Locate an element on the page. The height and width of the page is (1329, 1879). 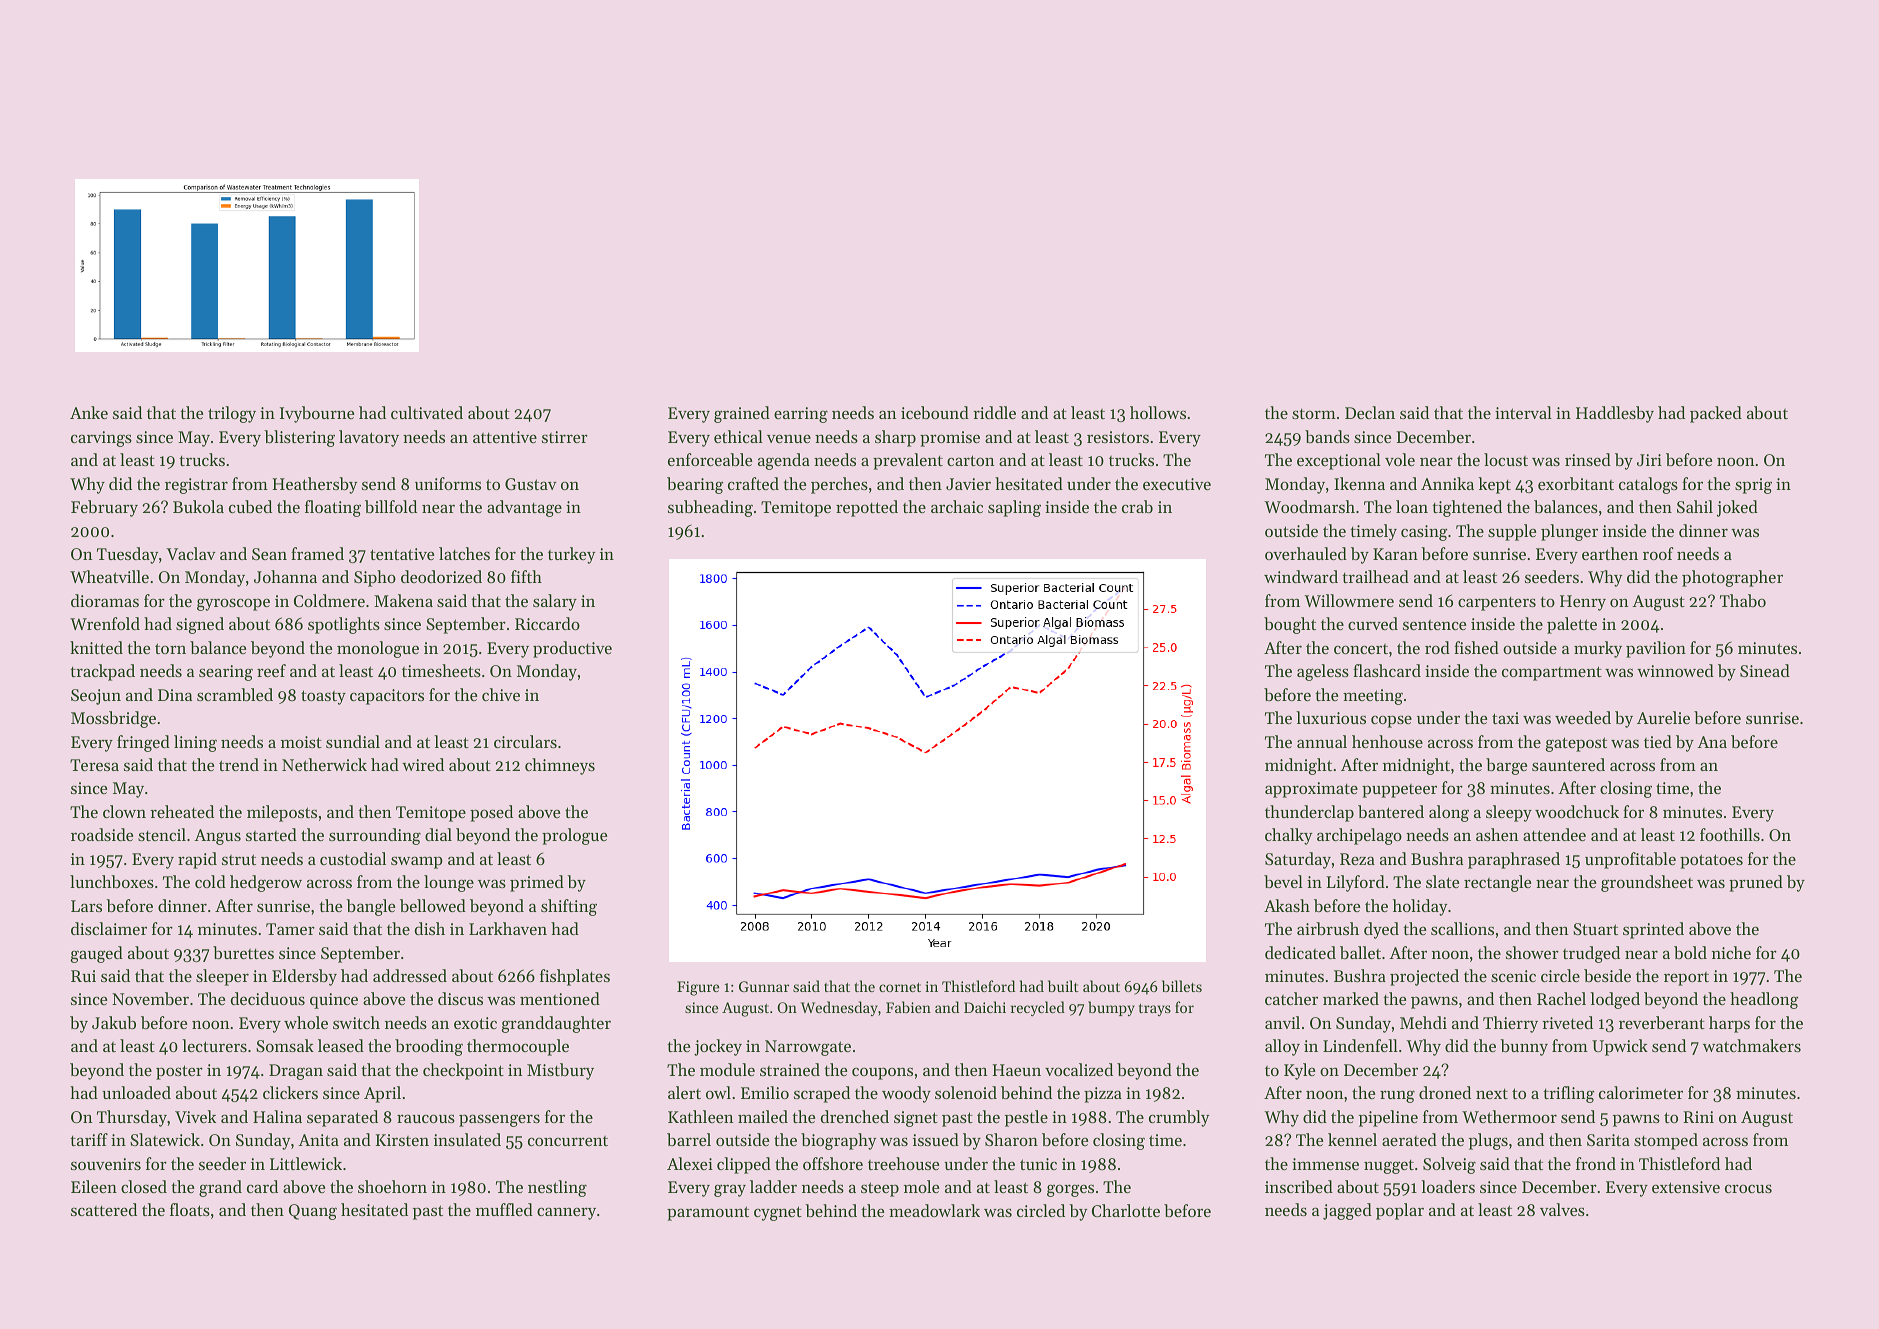
alloy is located at coordinates (1282, 1047).
